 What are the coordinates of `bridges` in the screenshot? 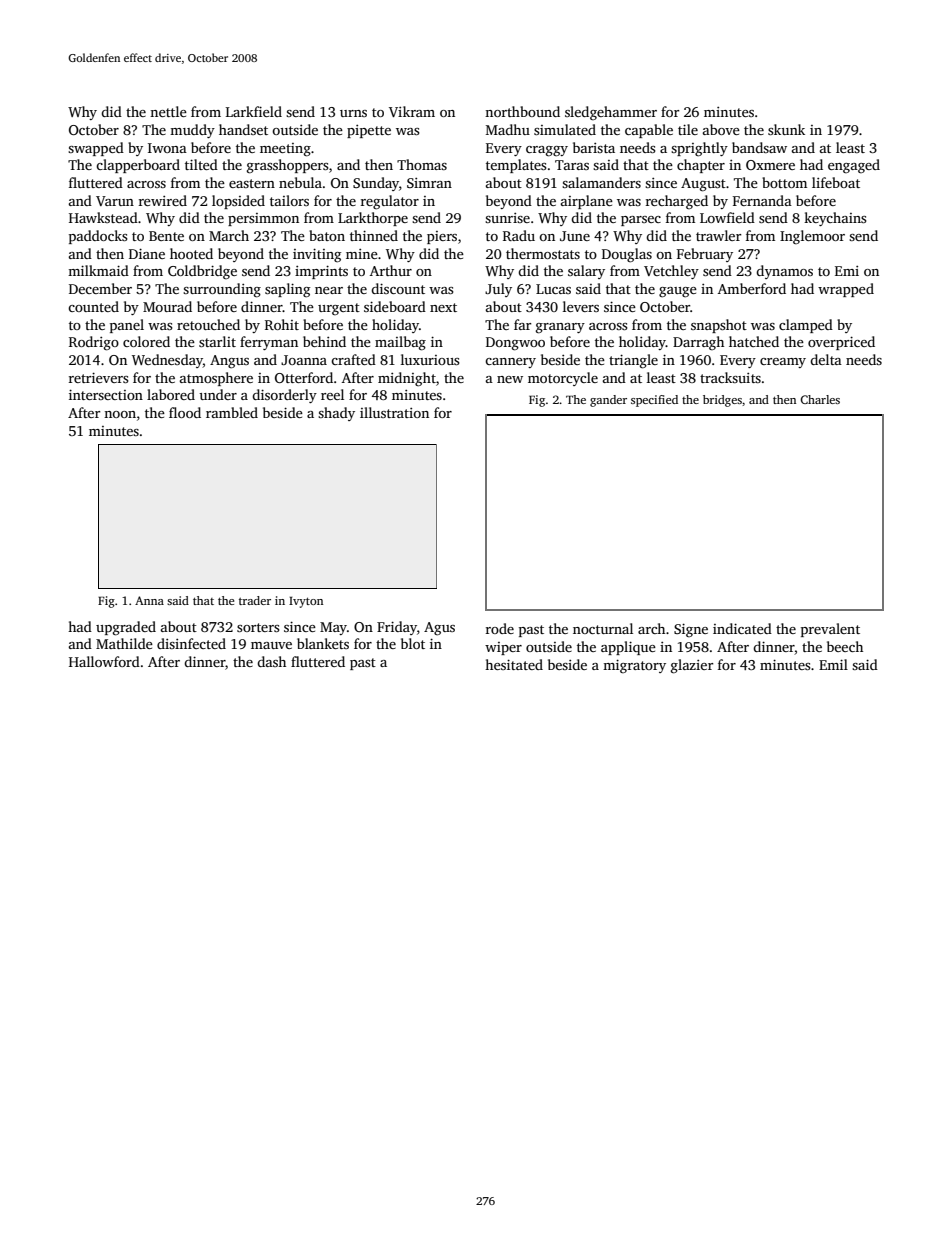 It's located at (722, 401).
